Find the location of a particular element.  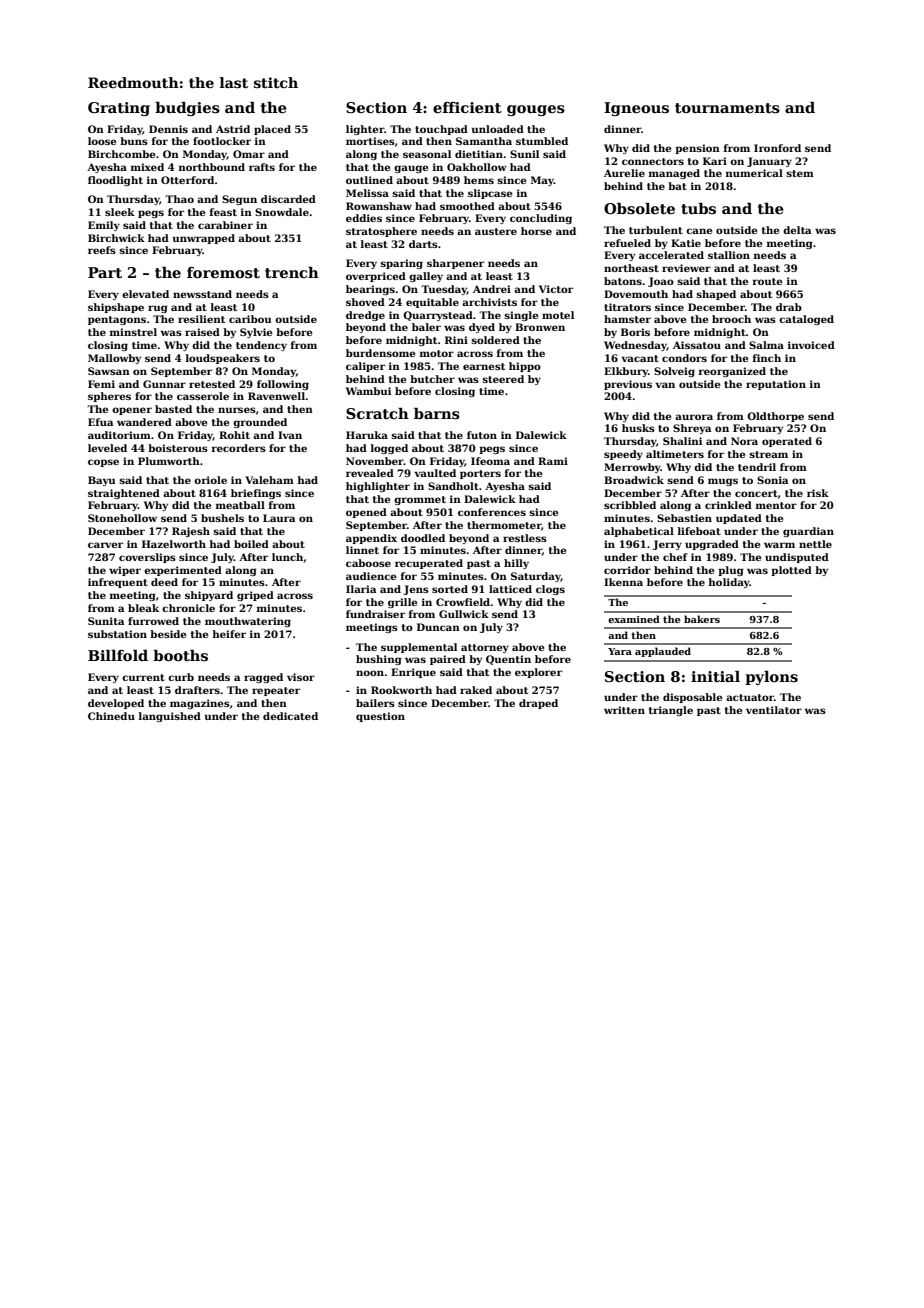

sparing is located at coordinates (401, 264).
